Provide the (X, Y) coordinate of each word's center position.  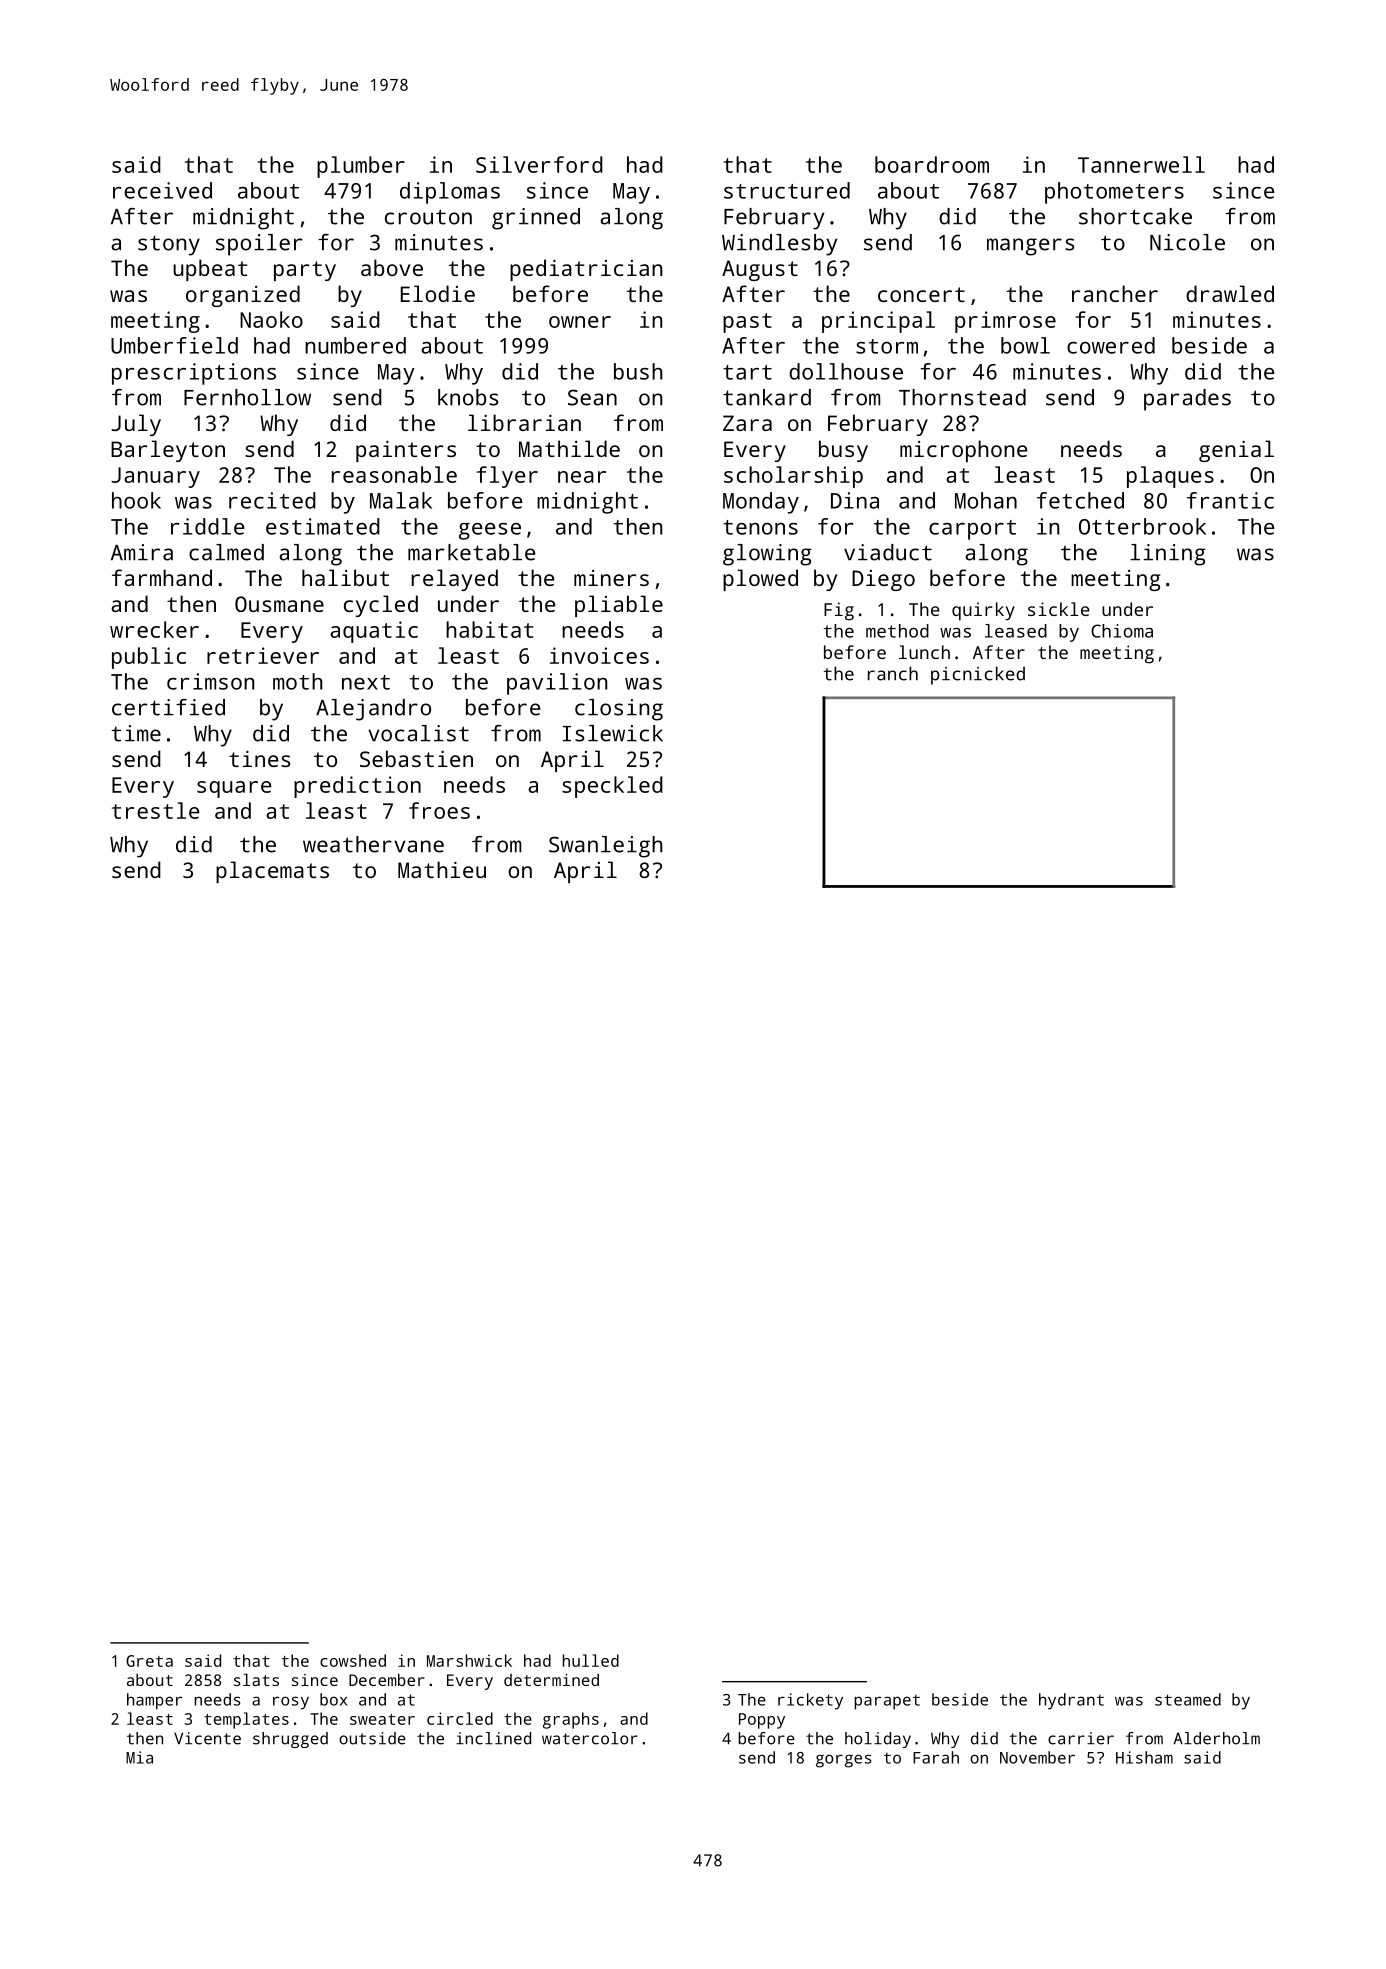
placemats (272, 872)
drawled (1230, 293)
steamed (1188, 1699)
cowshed (353, 1660)
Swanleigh (605, 847)
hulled (591, 1660)
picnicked (978, 675)
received (162, 190)
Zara (747, 423)
